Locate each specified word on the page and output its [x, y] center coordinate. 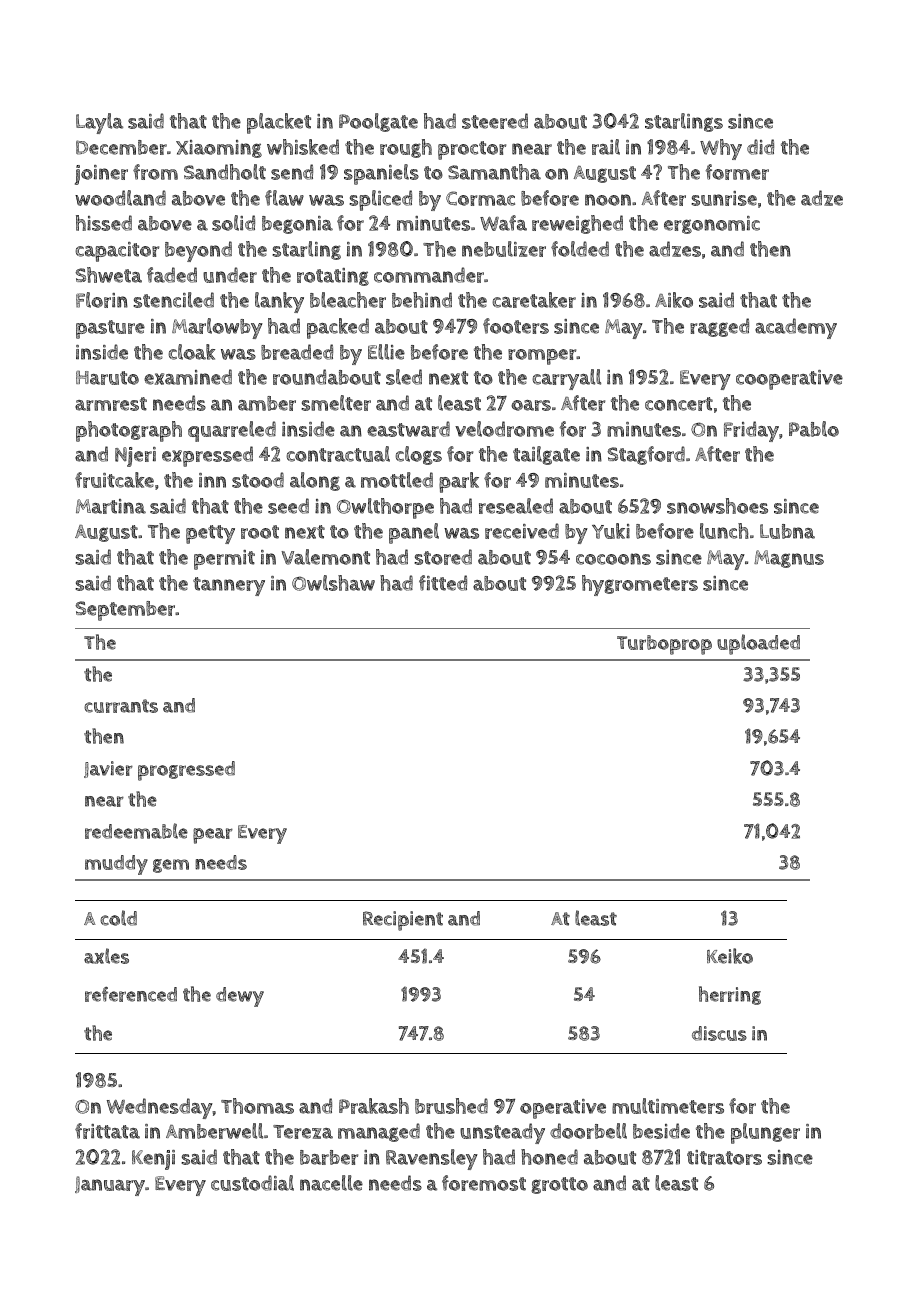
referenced [131, 994]
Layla [99, 123]
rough [406, 148]
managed [379, 1132]
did [760, 147]
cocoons [613, 559]
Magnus [789, 559]
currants [121, 706]
